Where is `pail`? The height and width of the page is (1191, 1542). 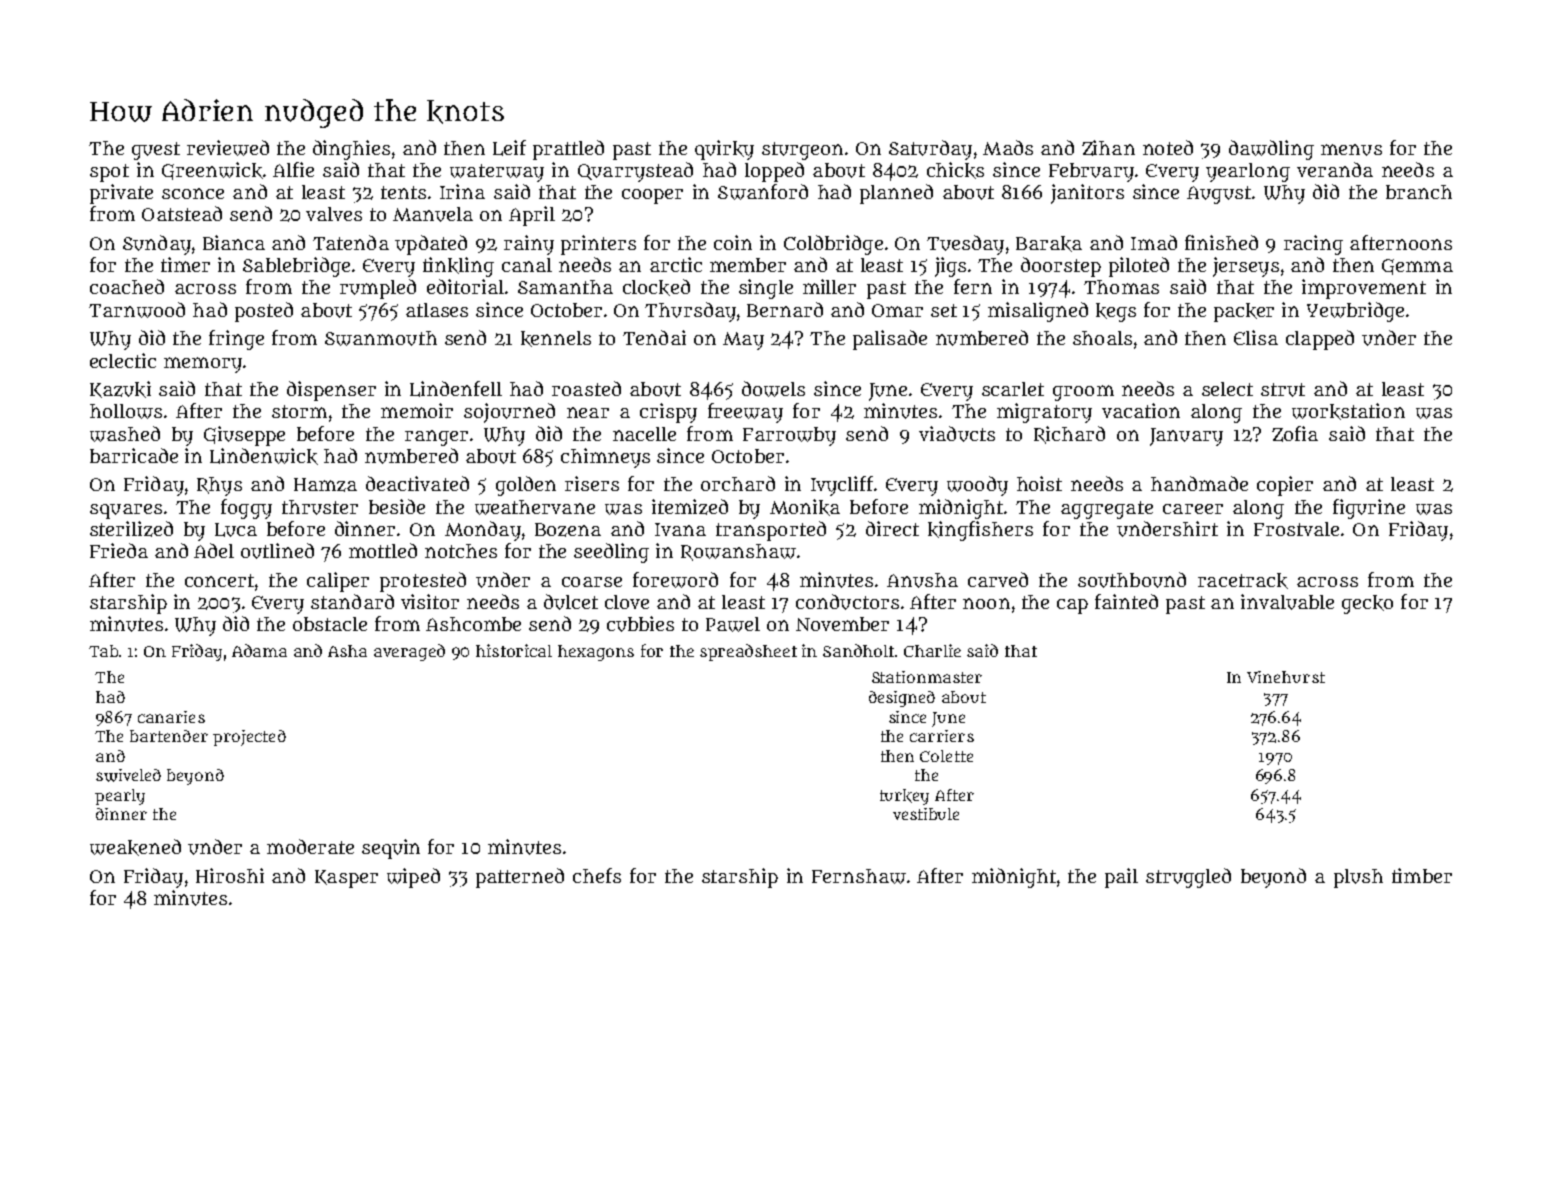
pail is located at coordinates (1121, 878).
